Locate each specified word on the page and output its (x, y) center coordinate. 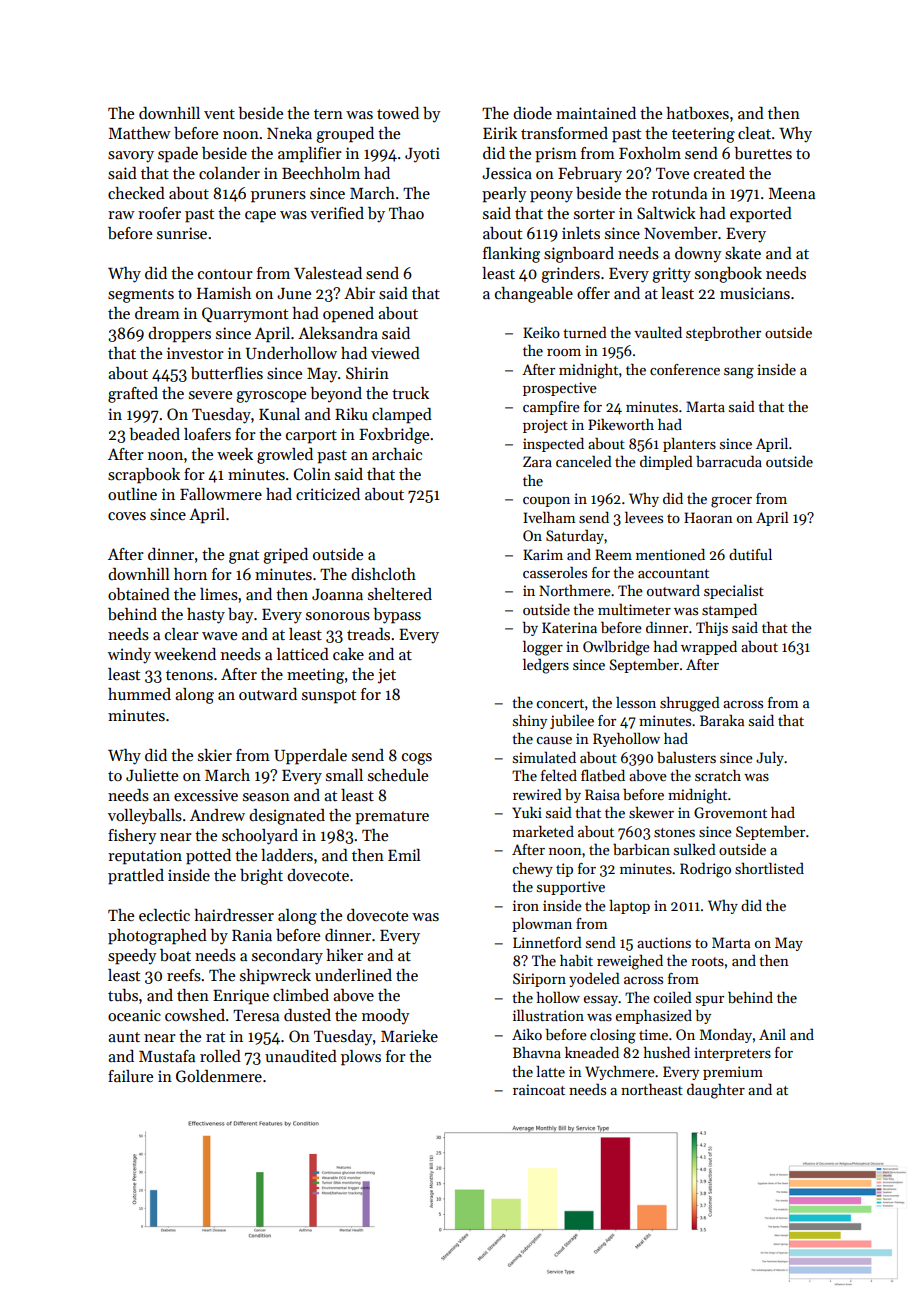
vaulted (658, 332)
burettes (763, 153)
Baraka (722, 720)
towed (398, 113)
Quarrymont (245, 315)
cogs (417, 759)
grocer (731, 502)
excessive (206, 795)
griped (285, 556)
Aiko (527, 1034)
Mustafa (167, 1056)
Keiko (541, 332)
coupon (546, 502)
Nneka (289, 133)
